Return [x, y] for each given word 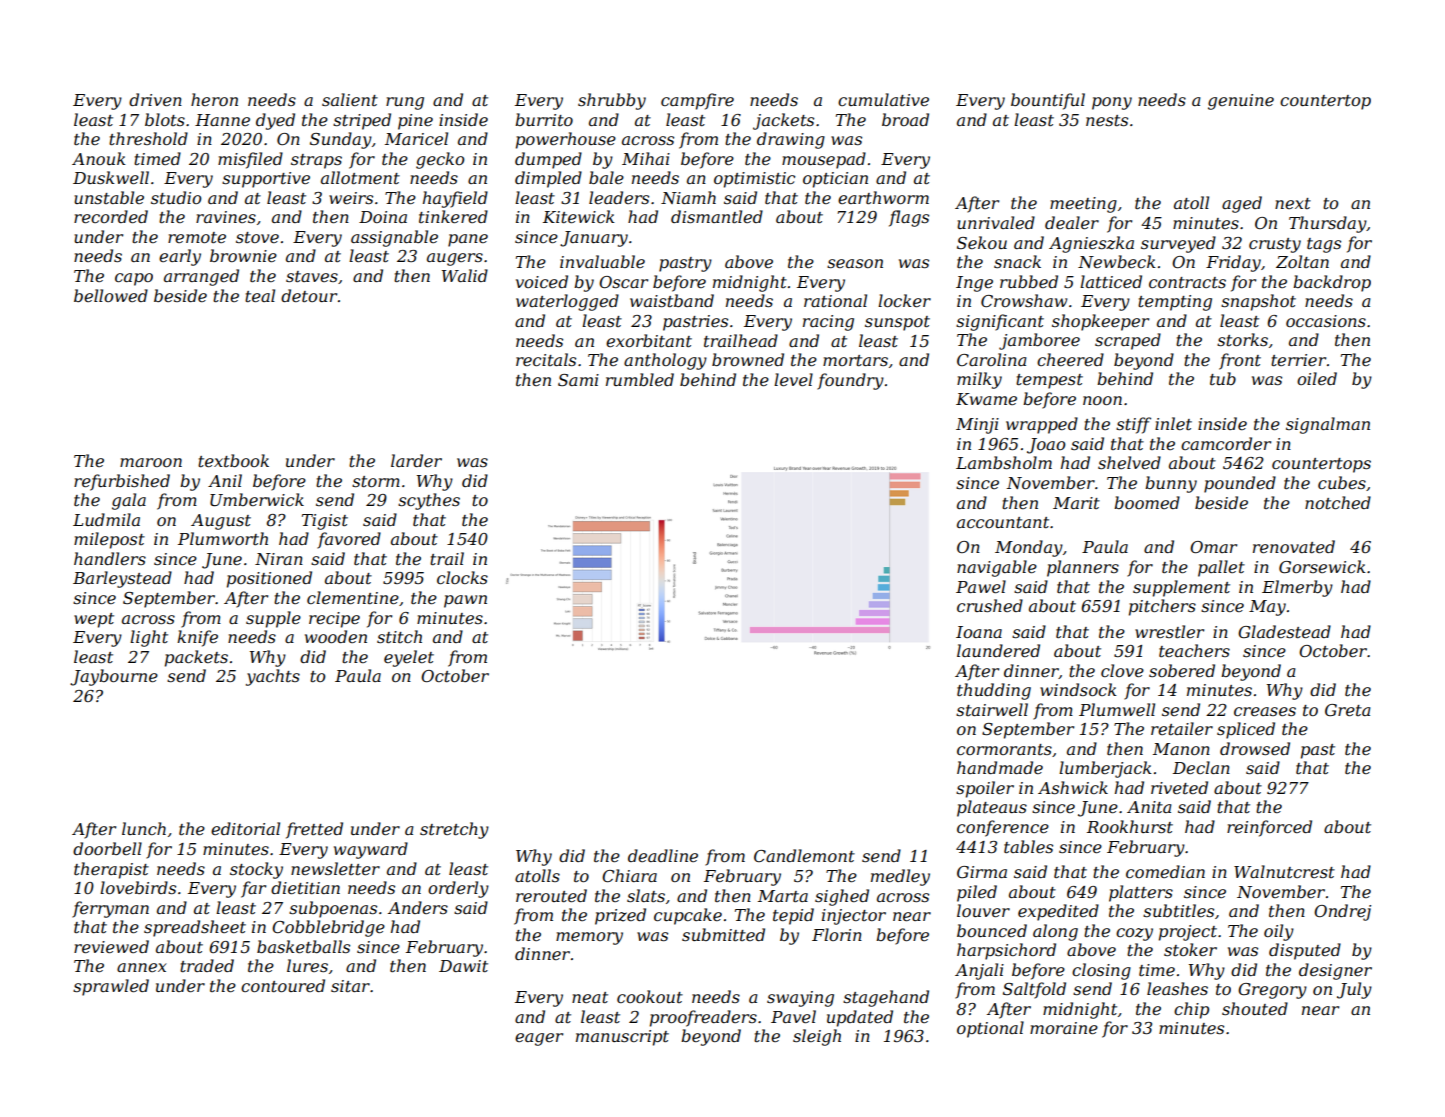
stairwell [992, 709]
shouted [1255, 1008]
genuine [1241, 102]
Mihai [646, 158]
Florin [837, 934]
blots [165, 119]
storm [376, 481]
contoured [283, 985]
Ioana [979, 632]
